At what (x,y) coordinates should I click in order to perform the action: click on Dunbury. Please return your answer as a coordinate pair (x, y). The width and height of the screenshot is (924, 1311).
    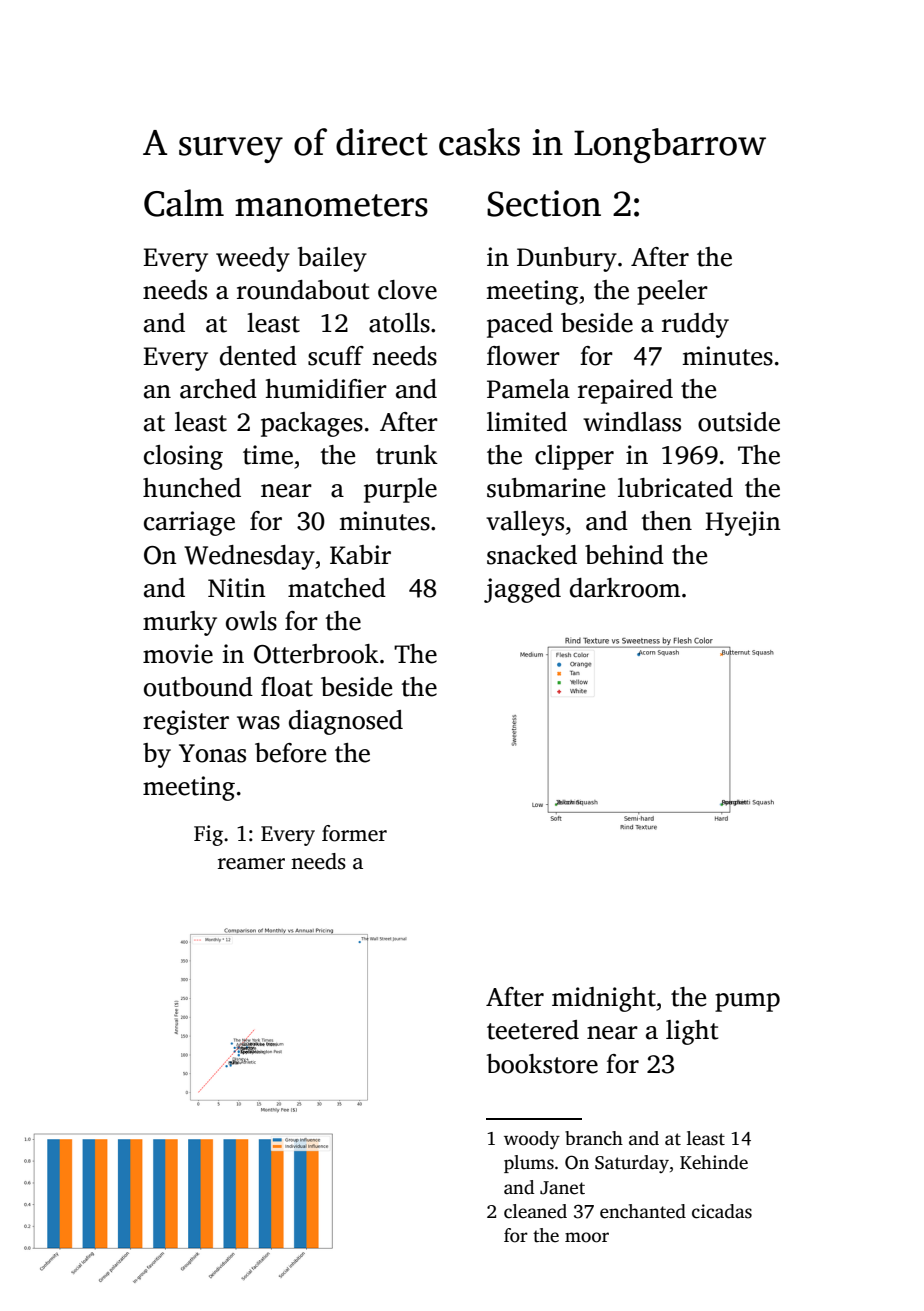
    Looking at the image, I should click on (567, 259).
